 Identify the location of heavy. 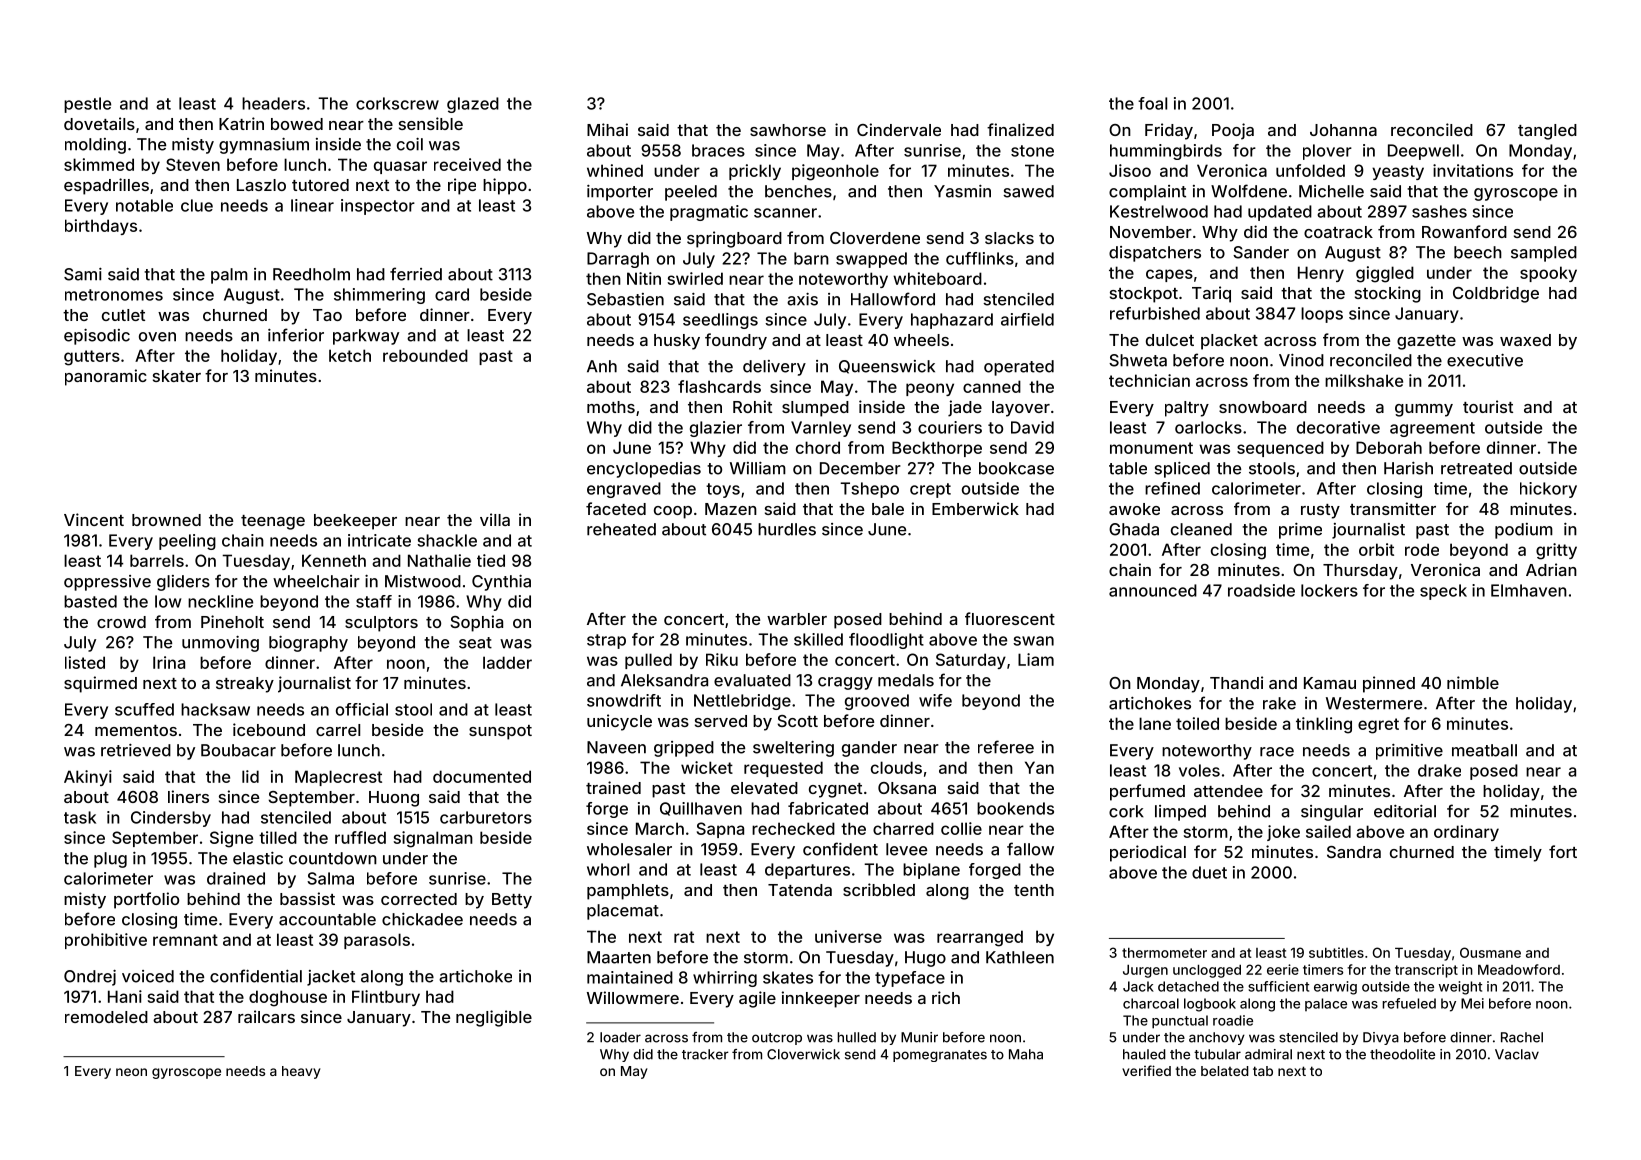
(301, 1072).
